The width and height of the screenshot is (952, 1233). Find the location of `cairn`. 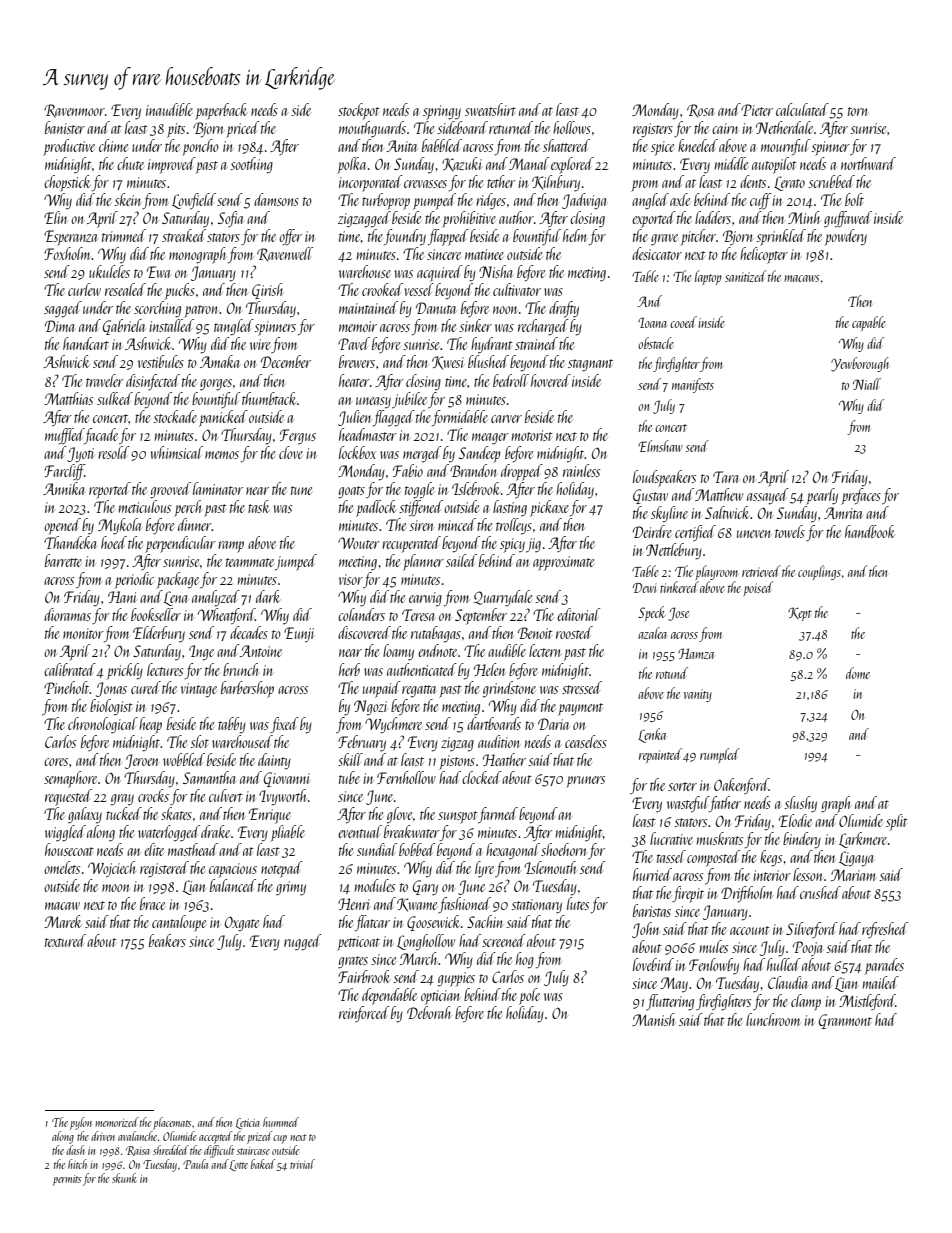

cairn is located at coordinates (725, 128).
